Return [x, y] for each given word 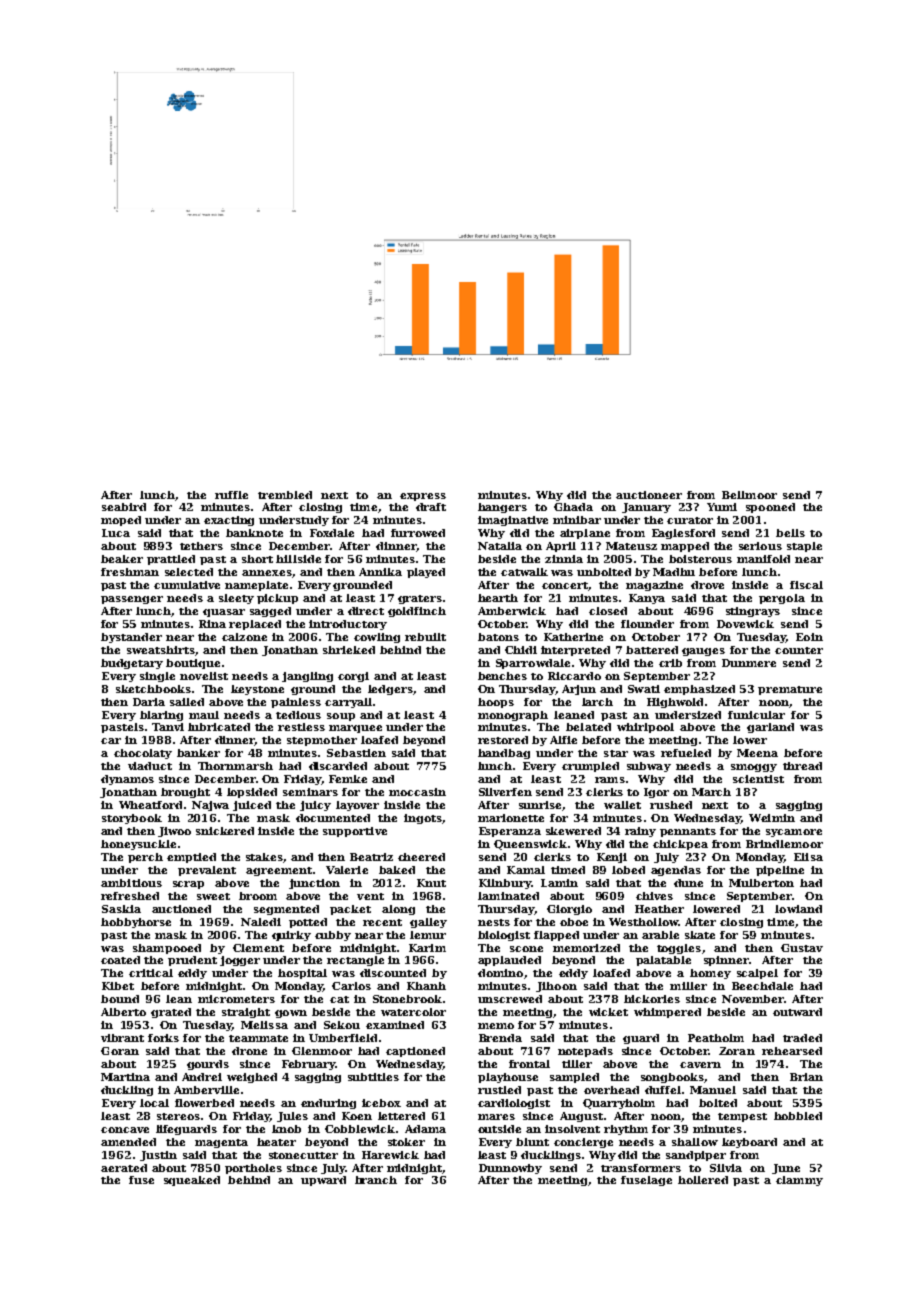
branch [376, 1180]
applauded [509, 961]
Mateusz [631, 546]
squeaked [192, 1181]
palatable [663, 961]
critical [151, 973]
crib [670, 663]
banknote [254, 533]
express [423, 497]
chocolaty [143, 754]
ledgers [390, 690]
